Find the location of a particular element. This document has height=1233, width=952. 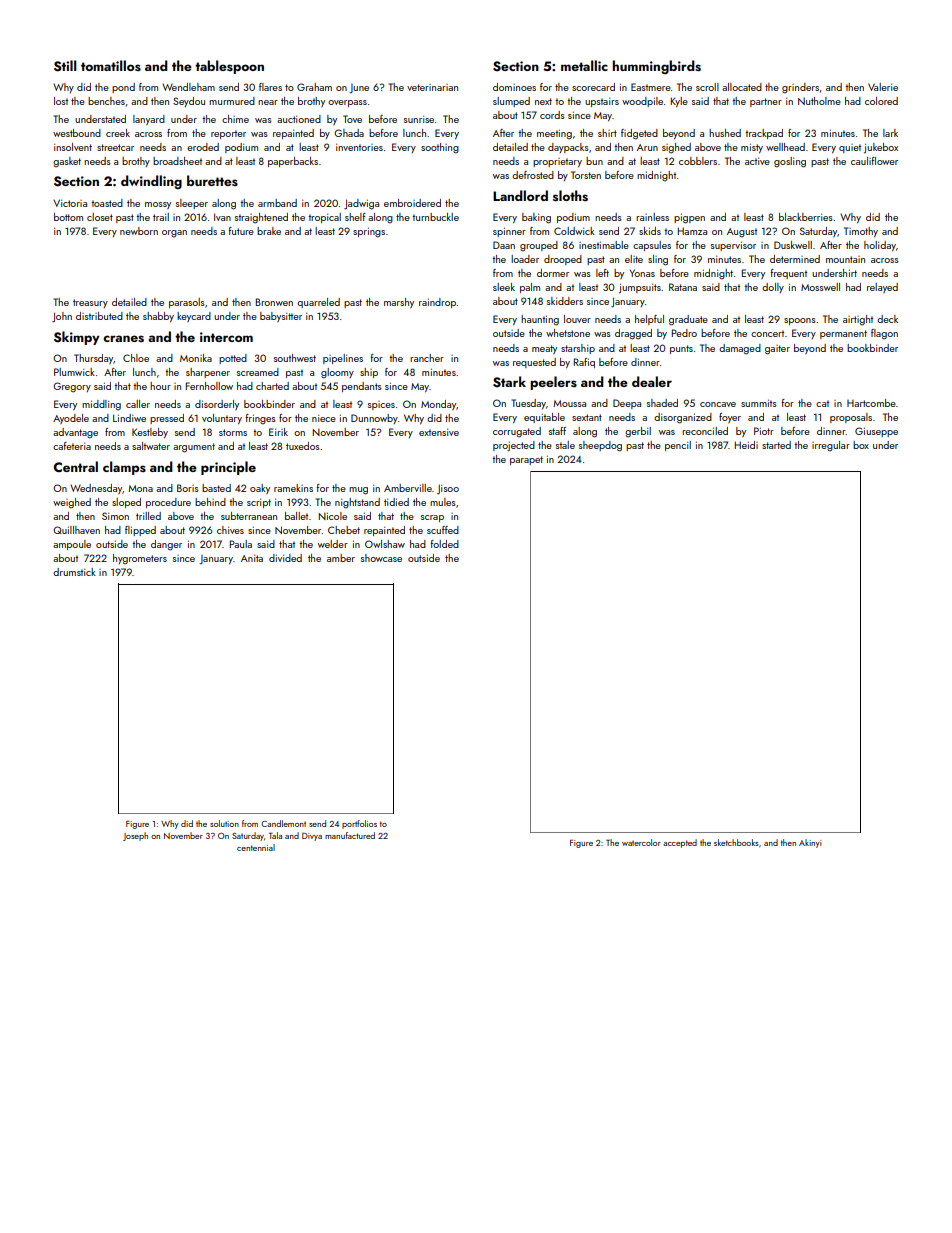

weighed is located at coordinates (72, 503).
